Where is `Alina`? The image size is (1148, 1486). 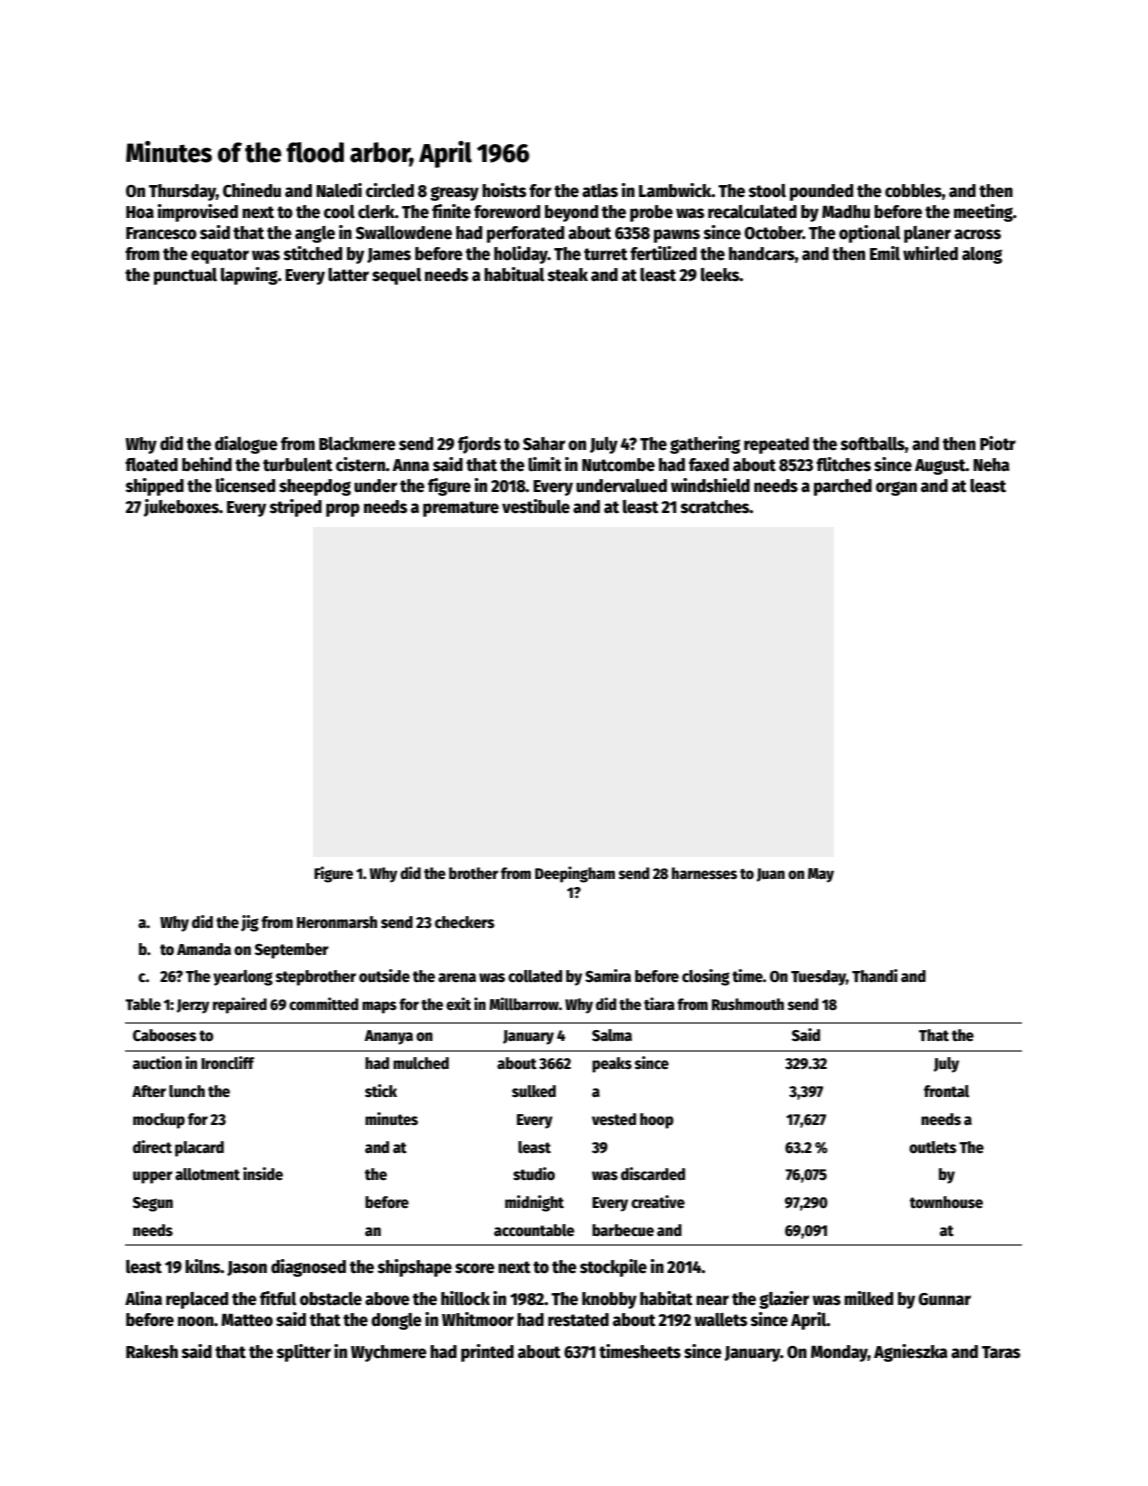
Alina is located at coordinates (143, 1298).
